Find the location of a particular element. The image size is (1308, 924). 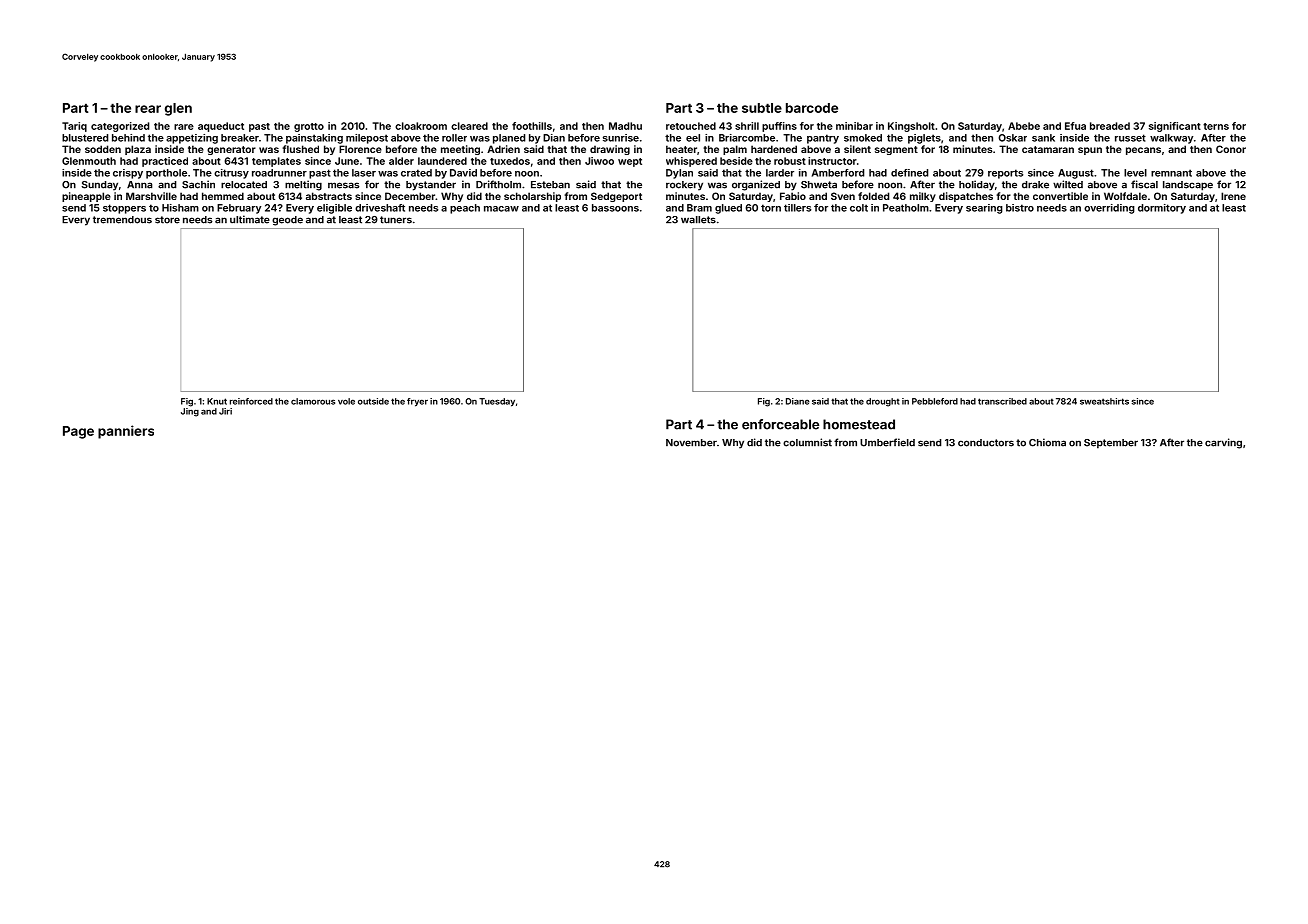

panniers is located at coordinates (126, 432).
